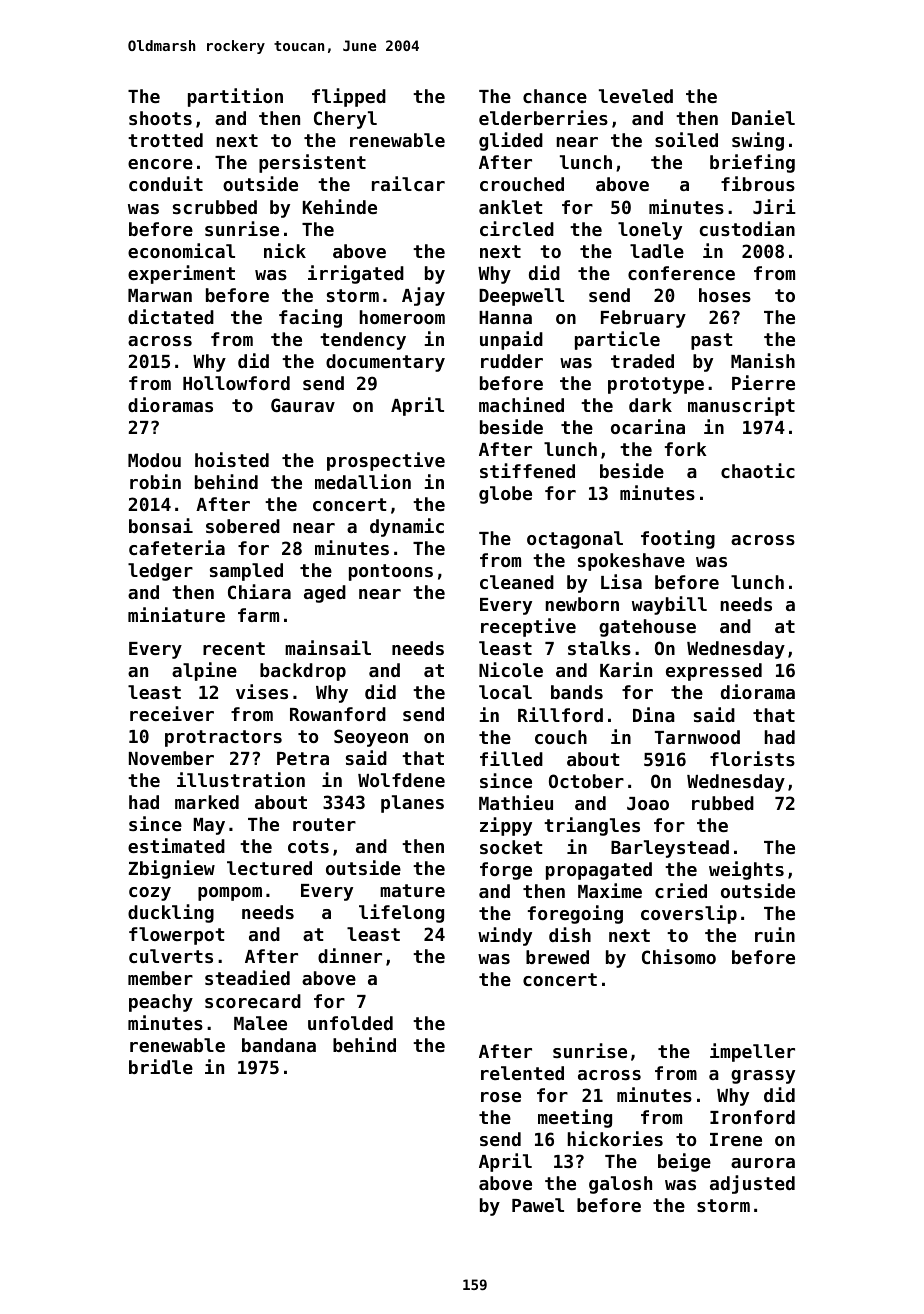 Image resolution: width=924 pixels, height=1314 pixels. I want to click on alpine, so click(204, 671).
